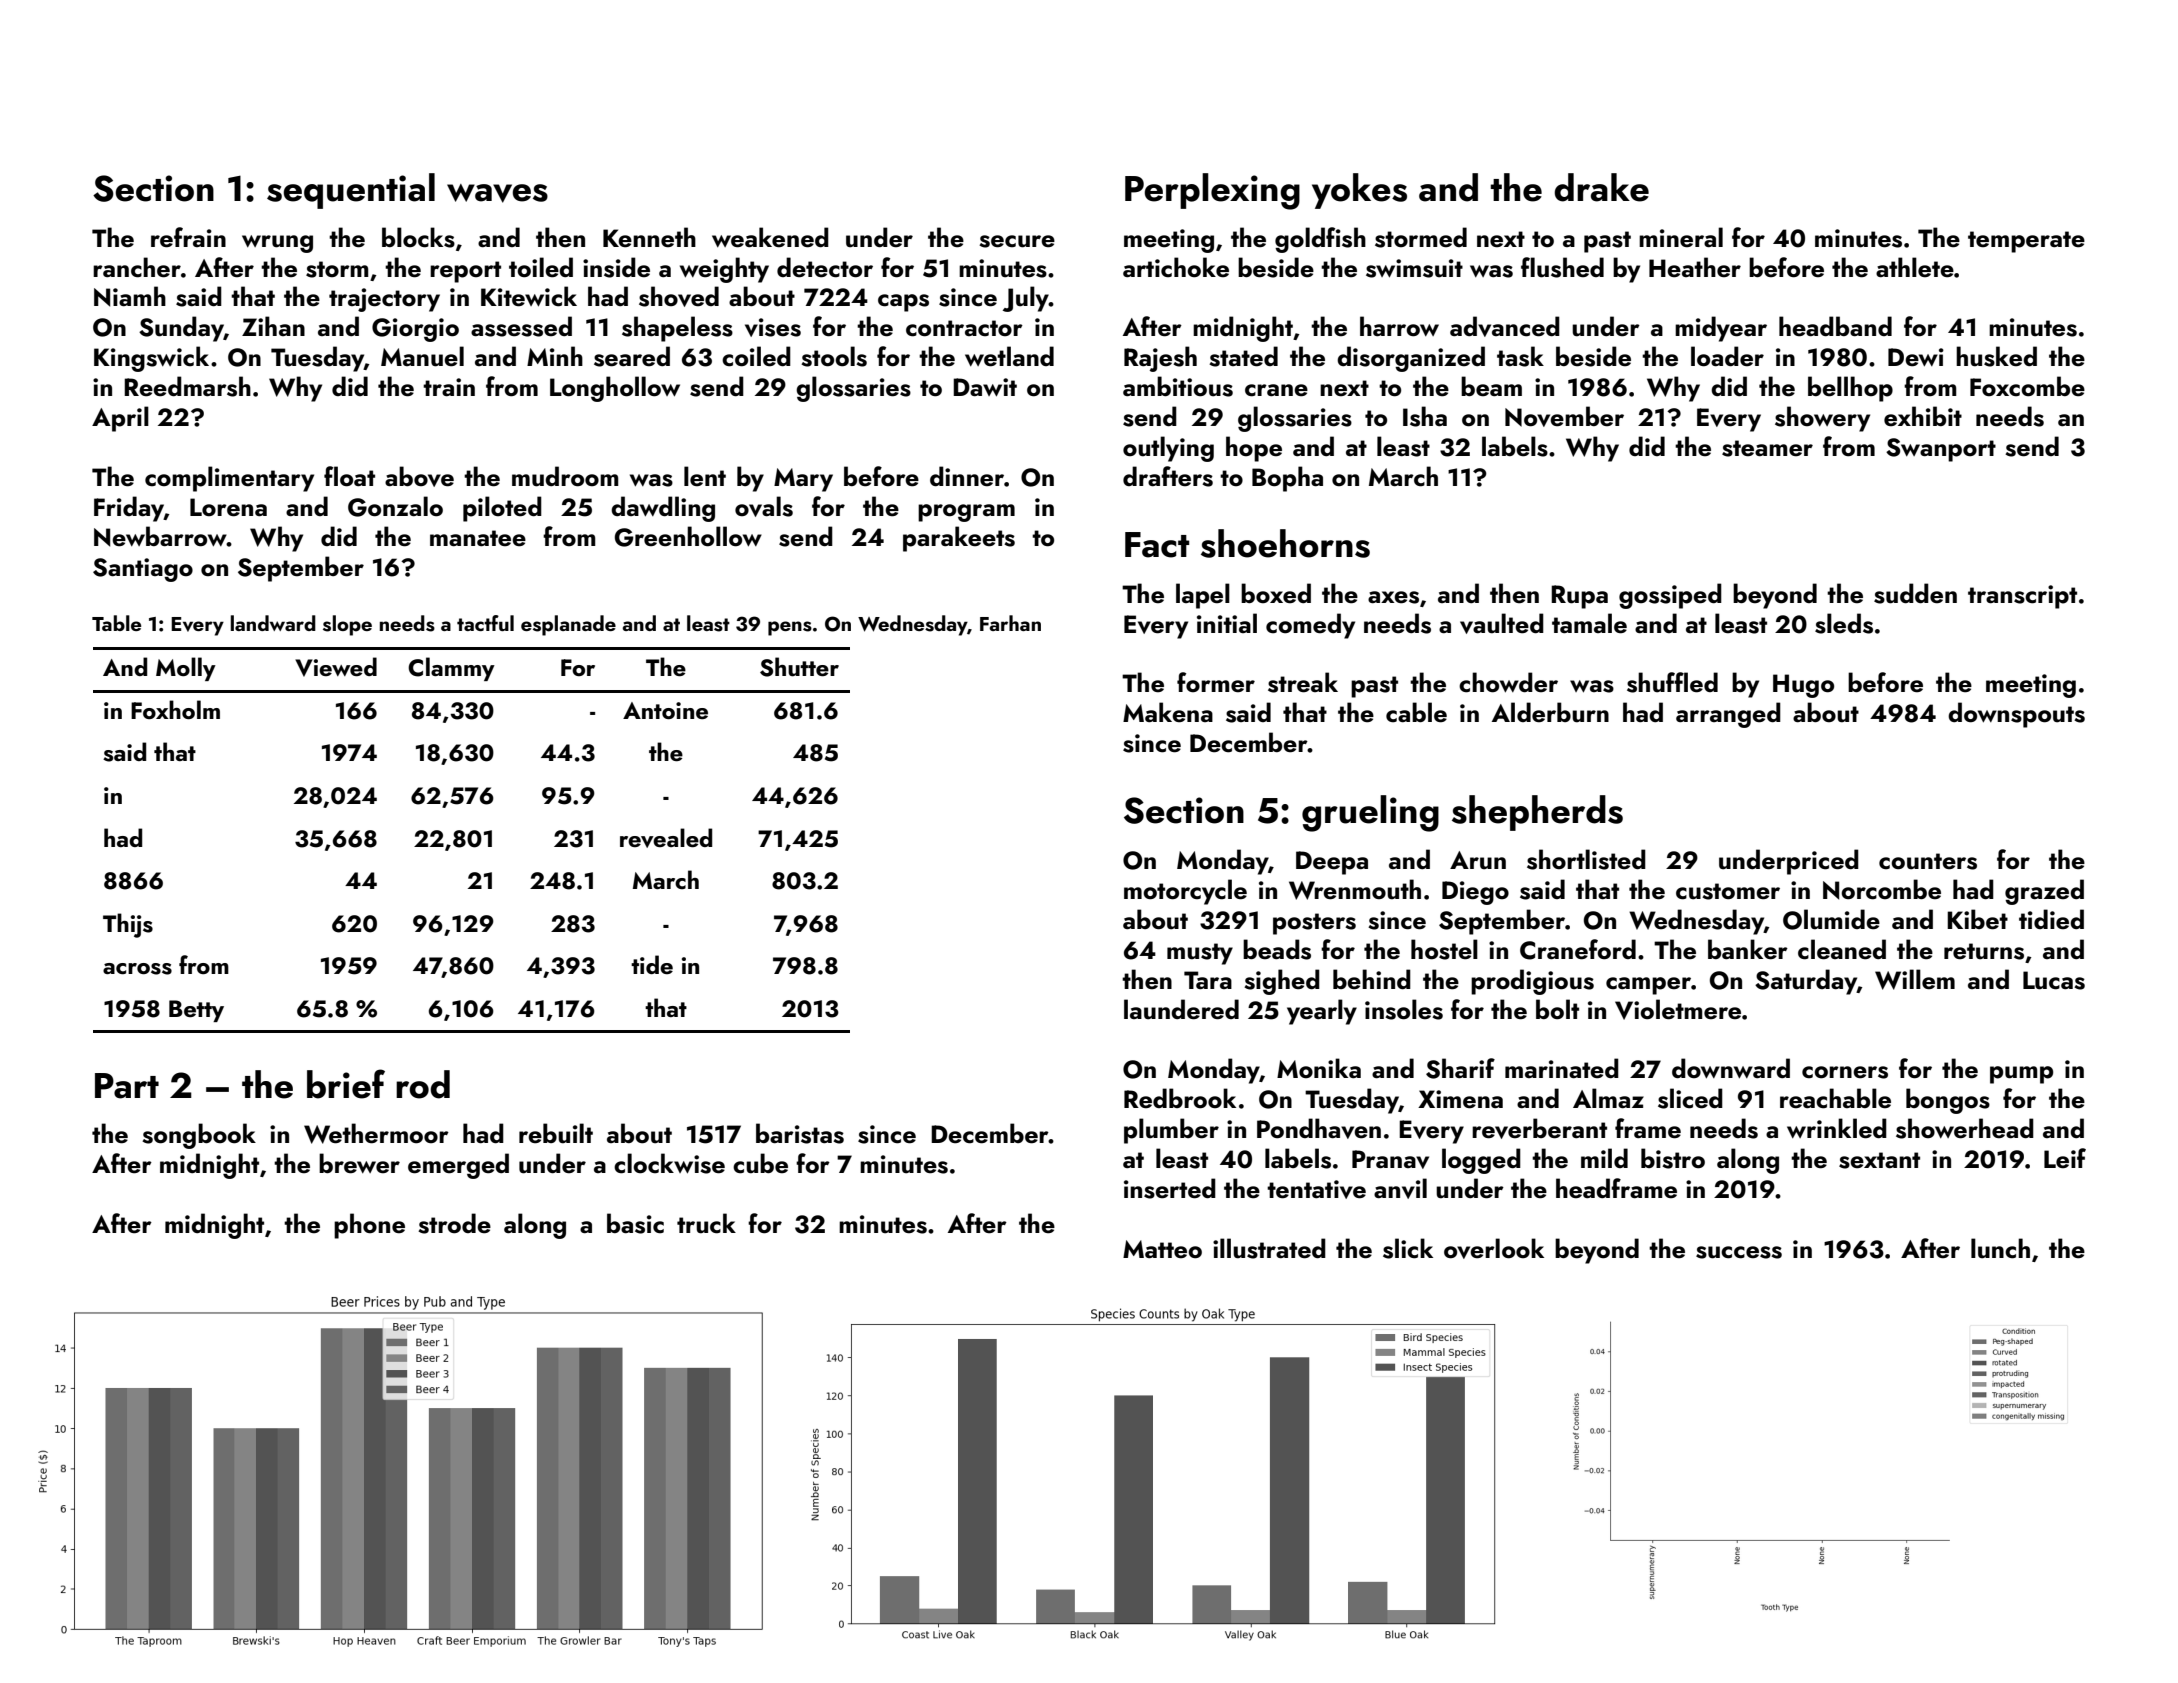  I want to click on Viewed, so click(336, 667).
